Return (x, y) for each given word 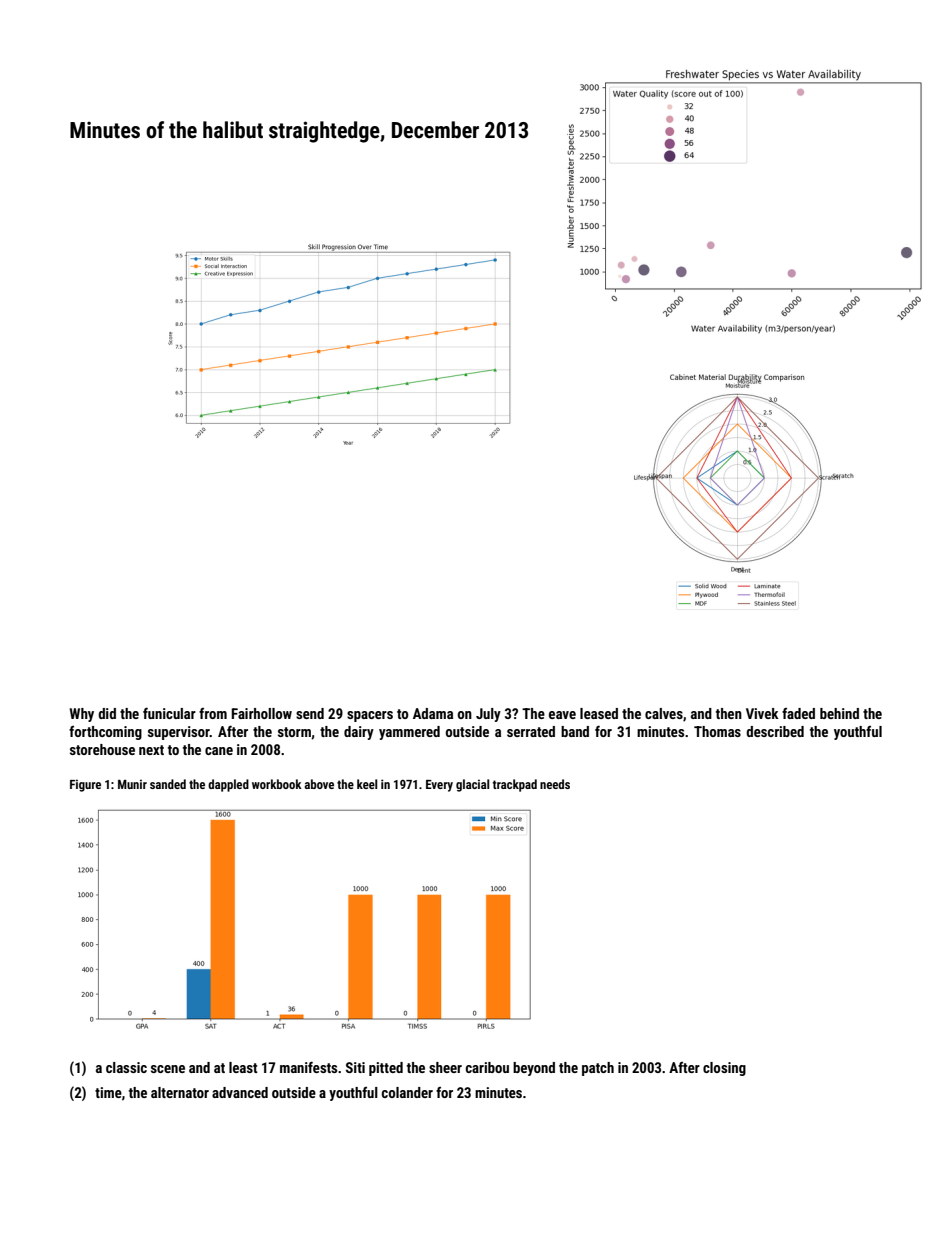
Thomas (717, 731)
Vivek (762, 713)
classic (126, 1067)
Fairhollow (261, 713)
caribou (487, 1067)
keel (367, 784)
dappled (228, 785)
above (319, 784)
